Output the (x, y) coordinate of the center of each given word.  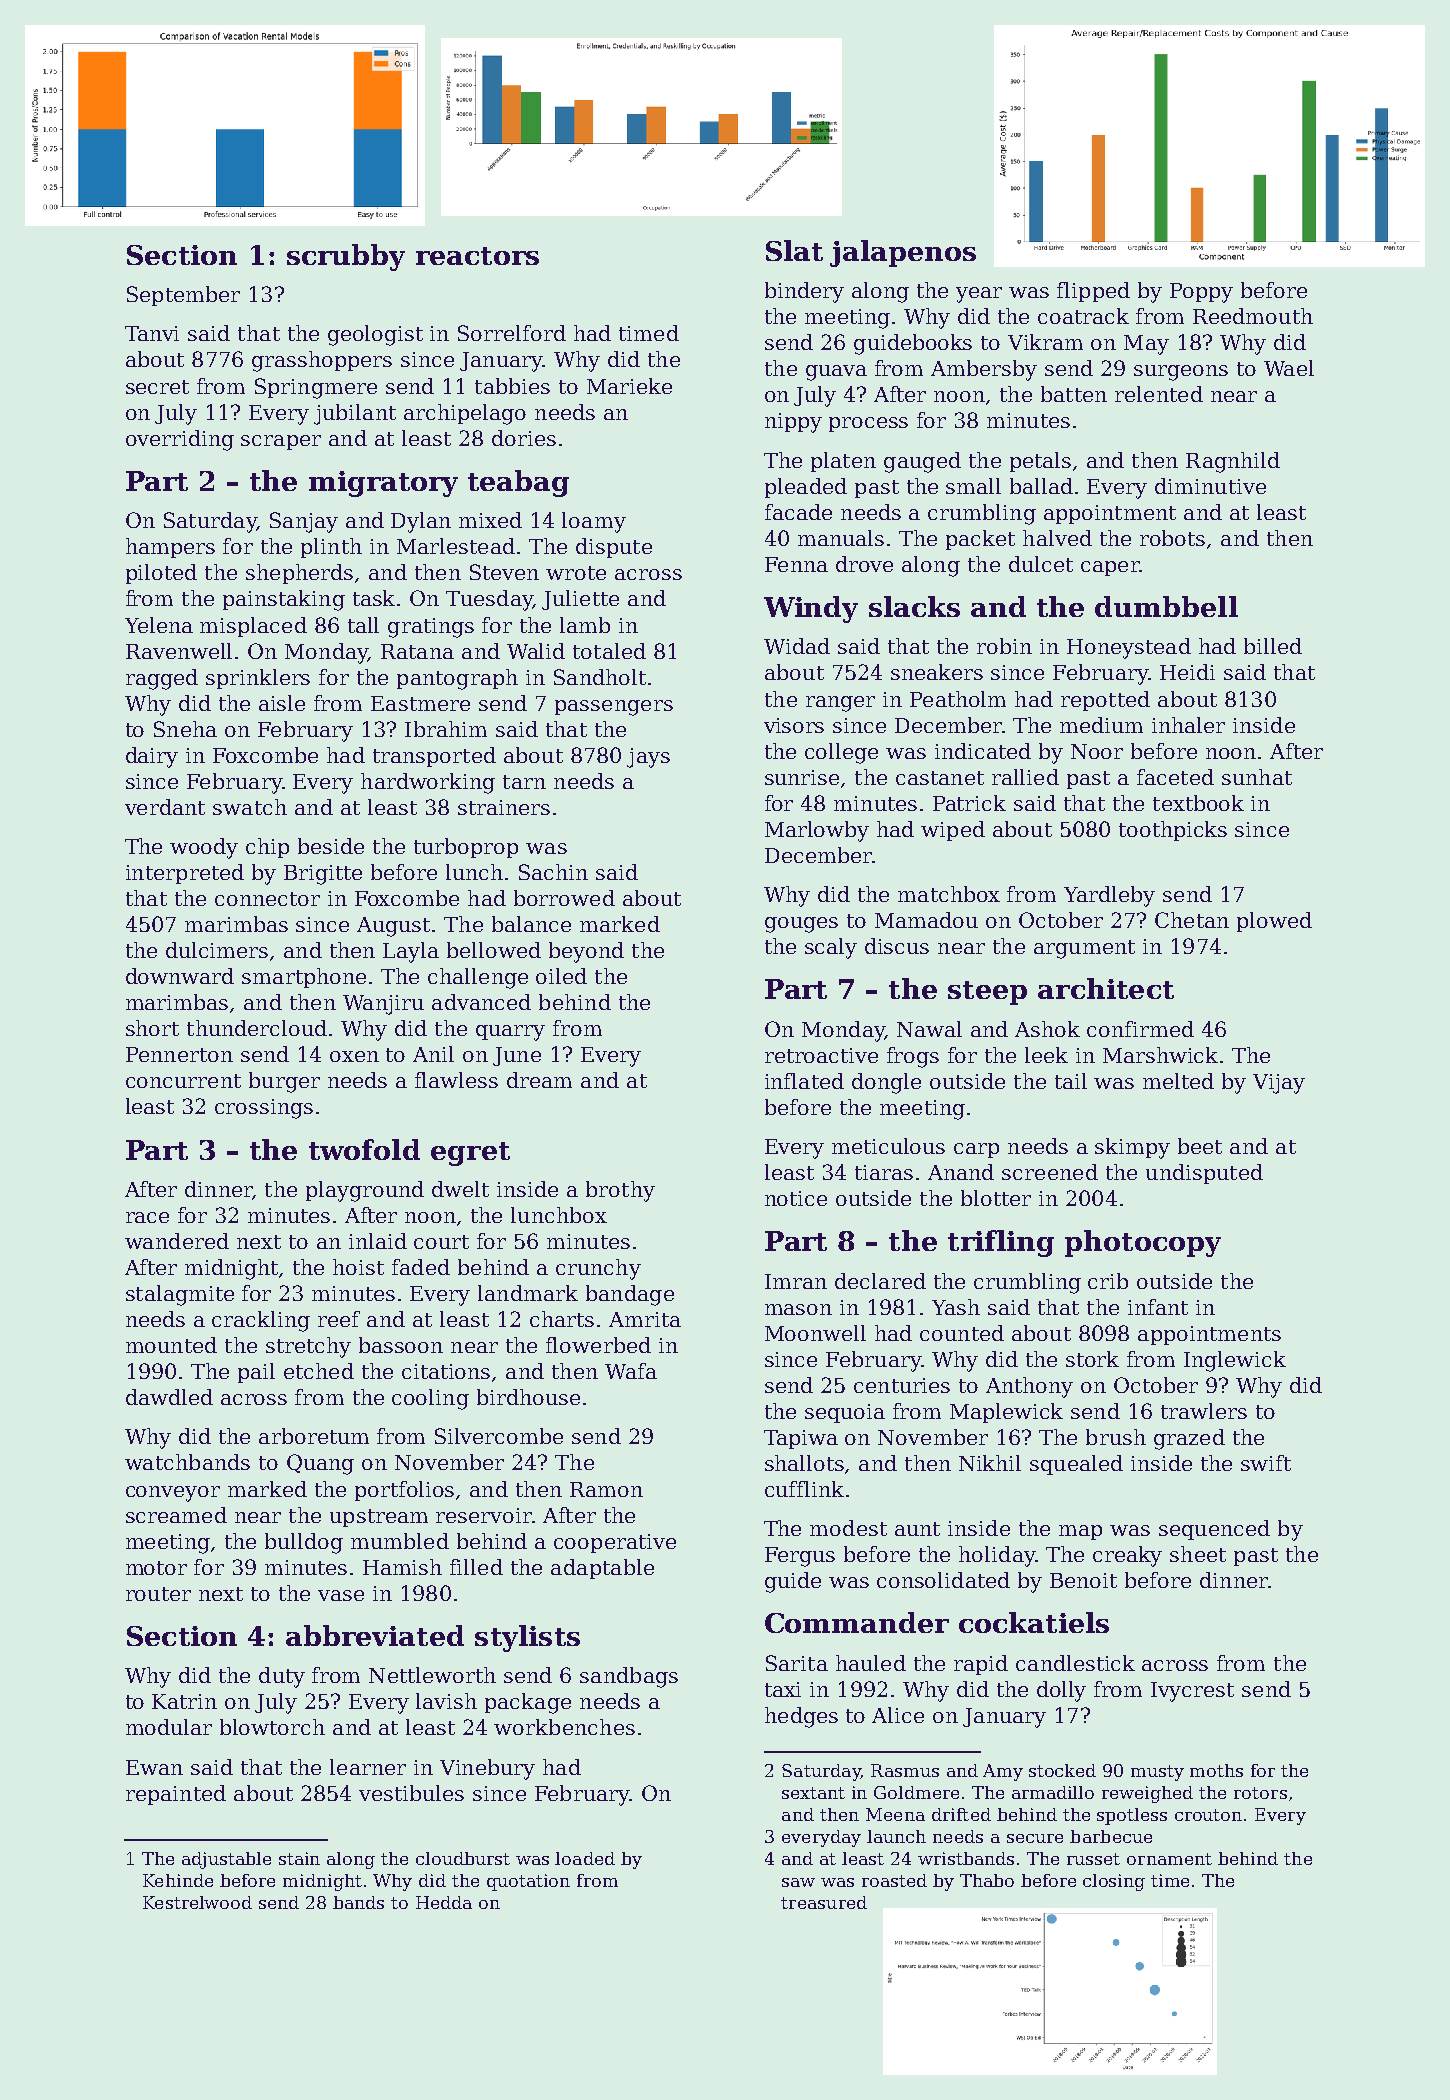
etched (319, 1371)
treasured (824, 1902)
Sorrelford (512, 333)
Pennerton (179, 1054)
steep (987, 993)
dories (524, 438)
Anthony (1029, 1387)
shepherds (299, 574)
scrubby (346, 257)
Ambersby (984, 370)
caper (1110, 568)
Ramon (606, 1489)
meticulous (888, 1146)
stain (299, 1858)
